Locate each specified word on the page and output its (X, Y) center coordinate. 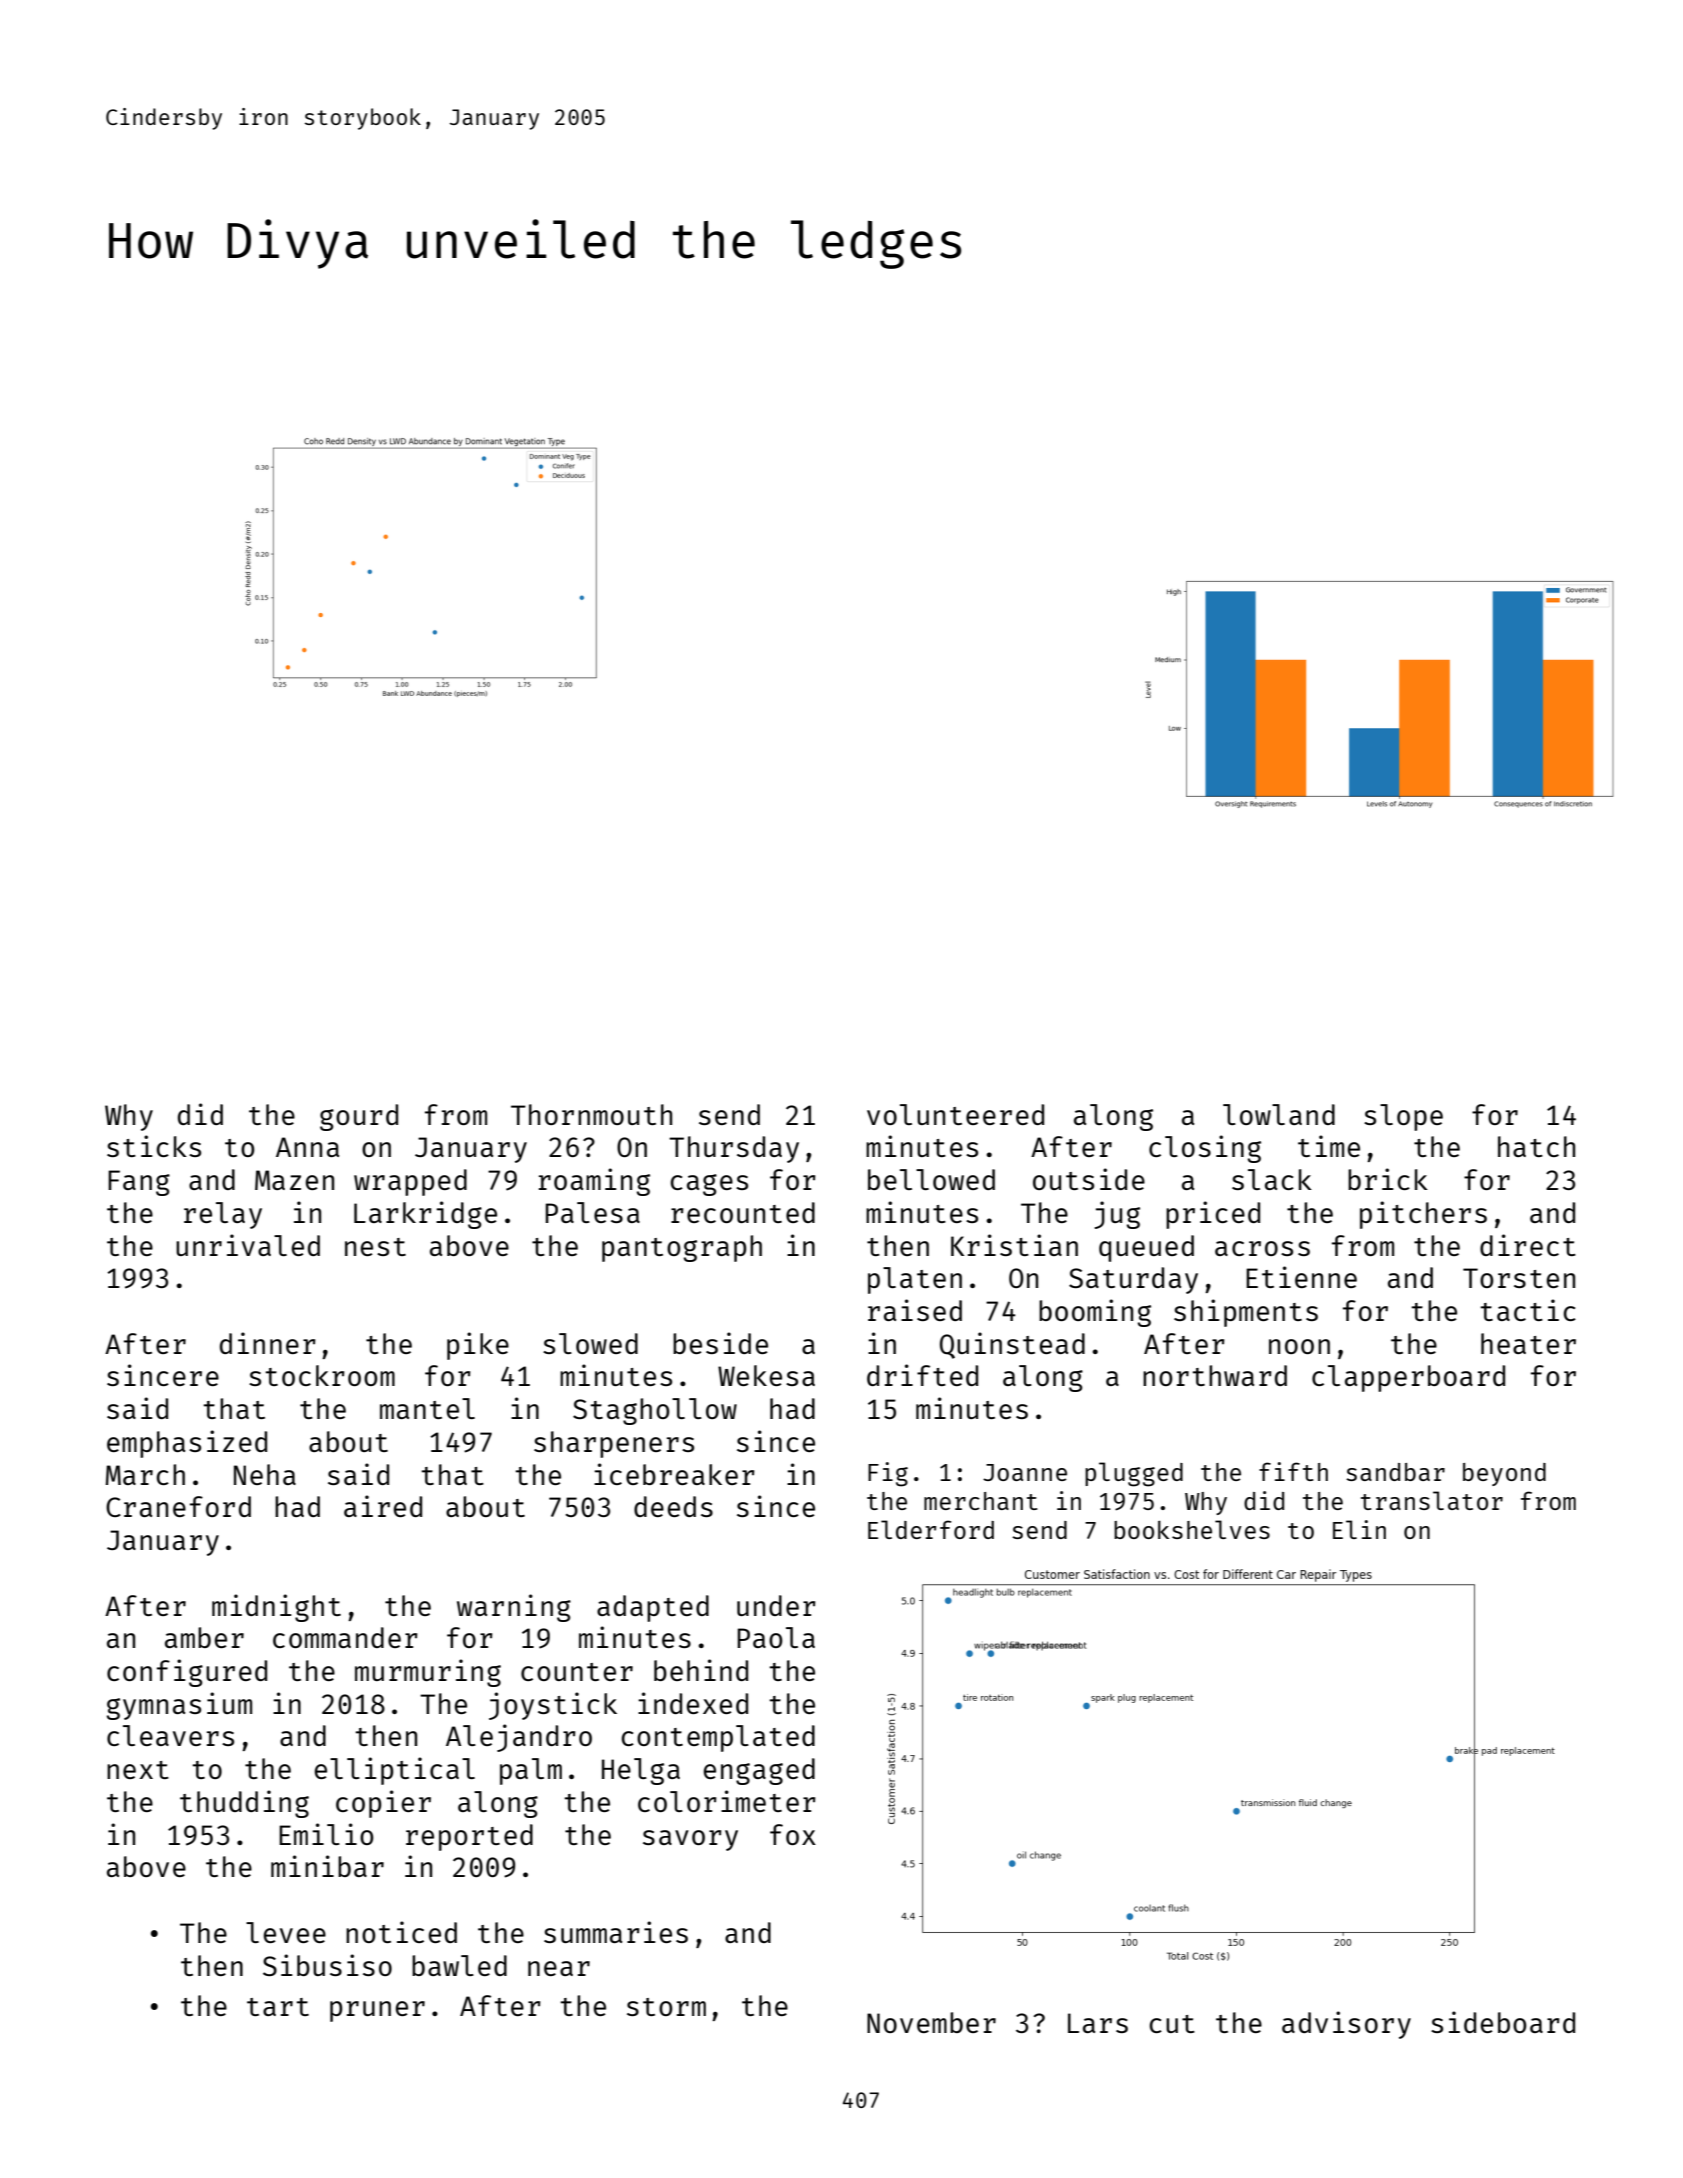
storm (666, 2007)
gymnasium (179, 1706)
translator (1432, 1500)
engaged (759, 1771)
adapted (653, 1608)
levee (286, 1932)
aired (383, 1506)
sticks (154, 1146)
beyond (1504, 1474)
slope (1403, 1117)
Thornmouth (591, 1114)
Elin (1359, 1529)
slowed (590, 1343)
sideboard (1503, 2022)
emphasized (187, 1444)
